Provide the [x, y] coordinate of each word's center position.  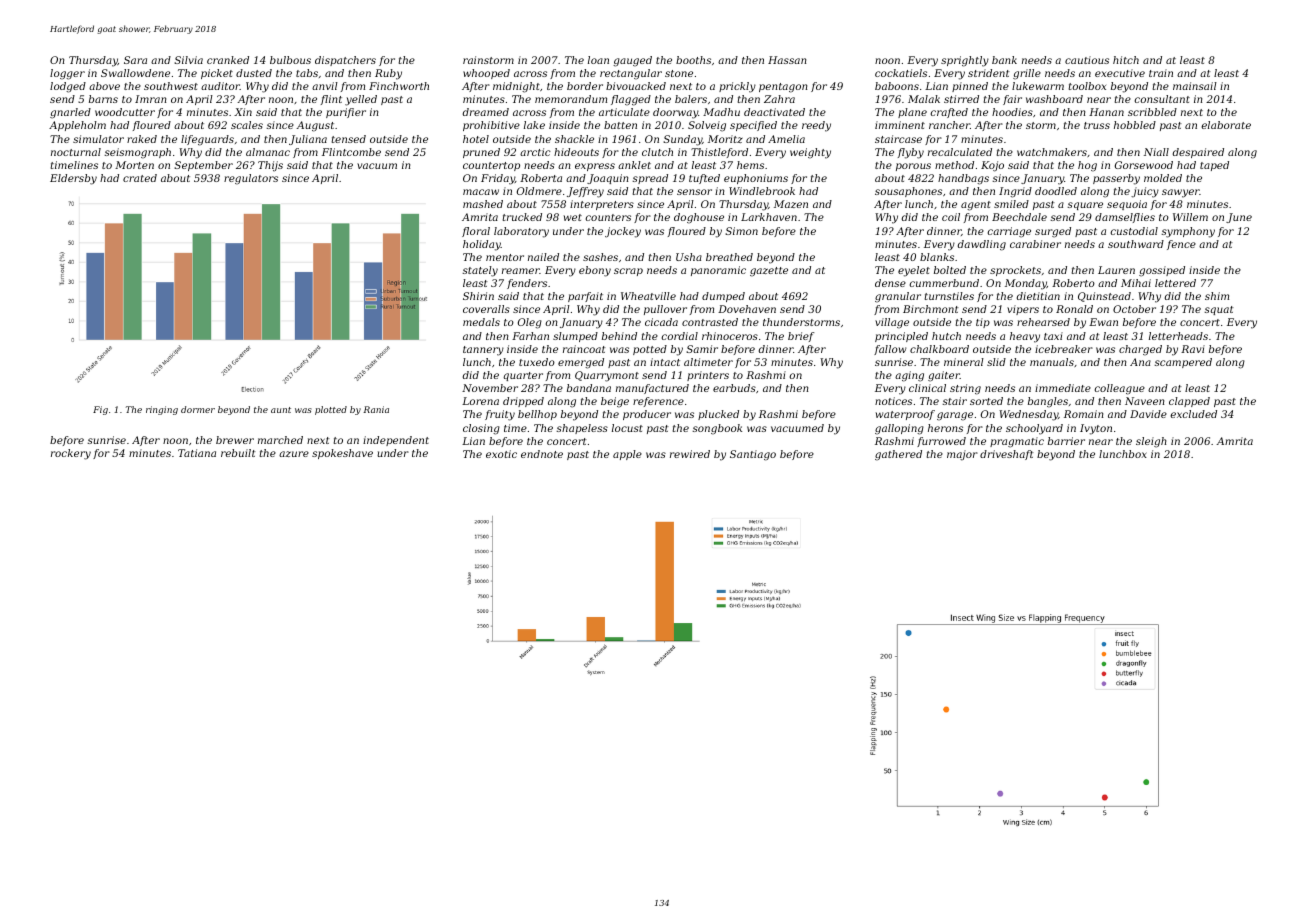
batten [620, 125]
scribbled [1152, 112]
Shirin [478, 296]
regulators [251, 179]
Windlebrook [762, 191]
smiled [1011, 204]
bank [1004, 60]
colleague [1120, 389]
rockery [71, 454]
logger [67, 74]
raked [142, 139]
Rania [376, 409]
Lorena [480, 401]
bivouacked [636, 86]
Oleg [530, 323]
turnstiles [949, 296]
